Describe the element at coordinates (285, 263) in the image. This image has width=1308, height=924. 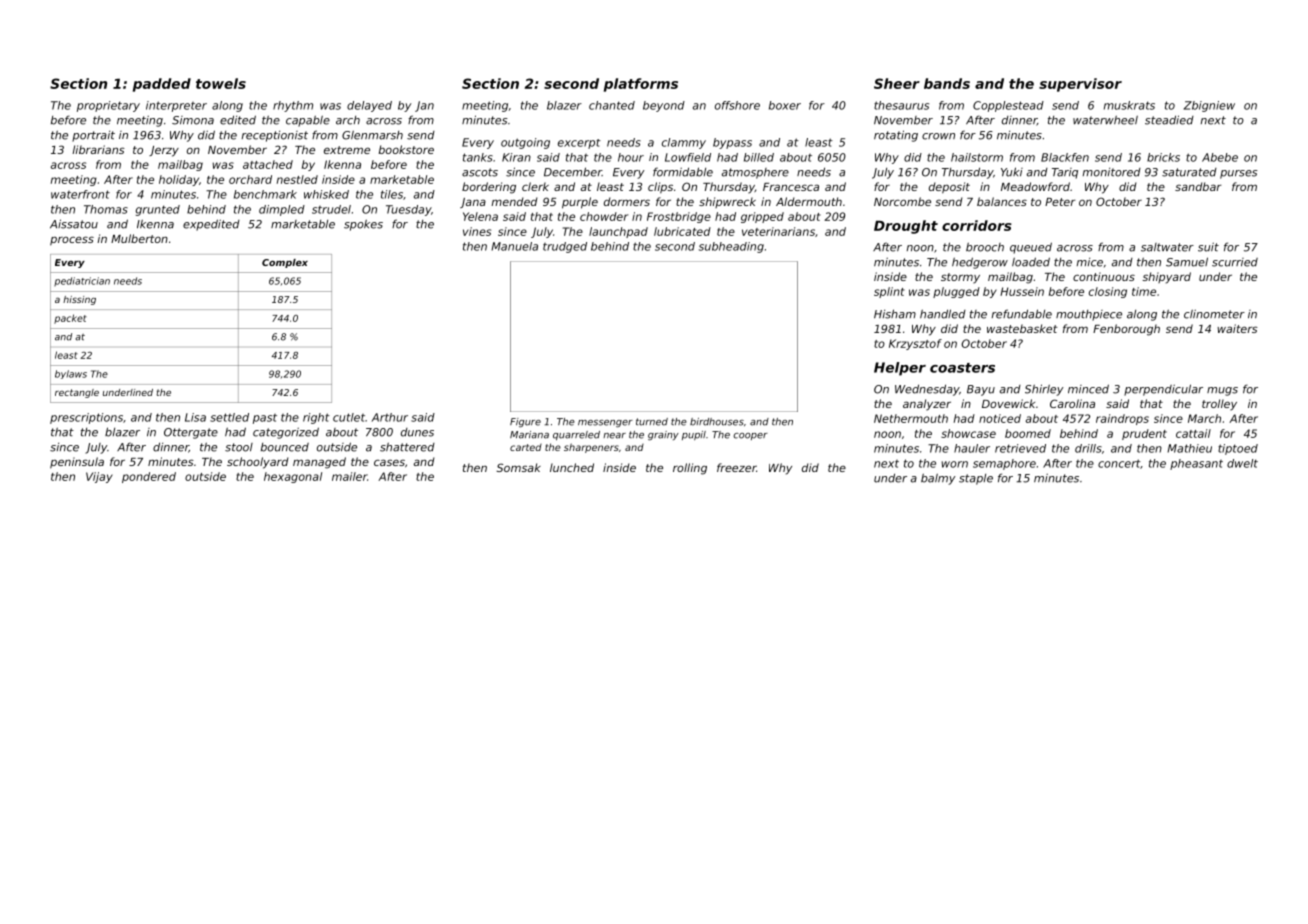
I see `Complex` at that location.
